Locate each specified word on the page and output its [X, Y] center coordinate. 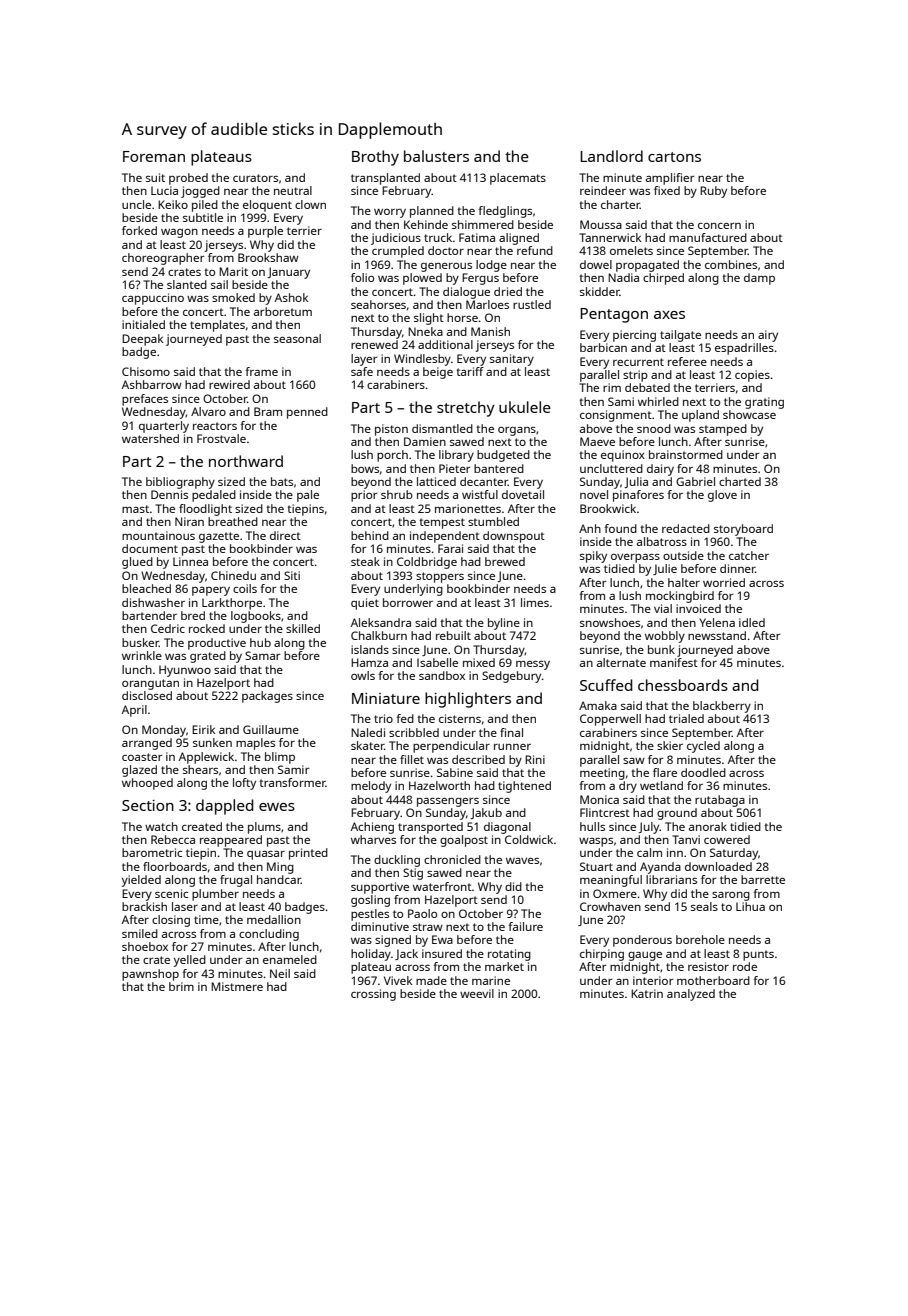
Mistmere [237, 986]
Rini [535, 759]
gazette [219, 537]
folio [362, 277]
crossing [373, 995]
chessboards [683, 685]
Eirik [203, 729]
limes [535, 602]
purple [265, 232]
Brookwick [608, 508]
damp [759, 279]
